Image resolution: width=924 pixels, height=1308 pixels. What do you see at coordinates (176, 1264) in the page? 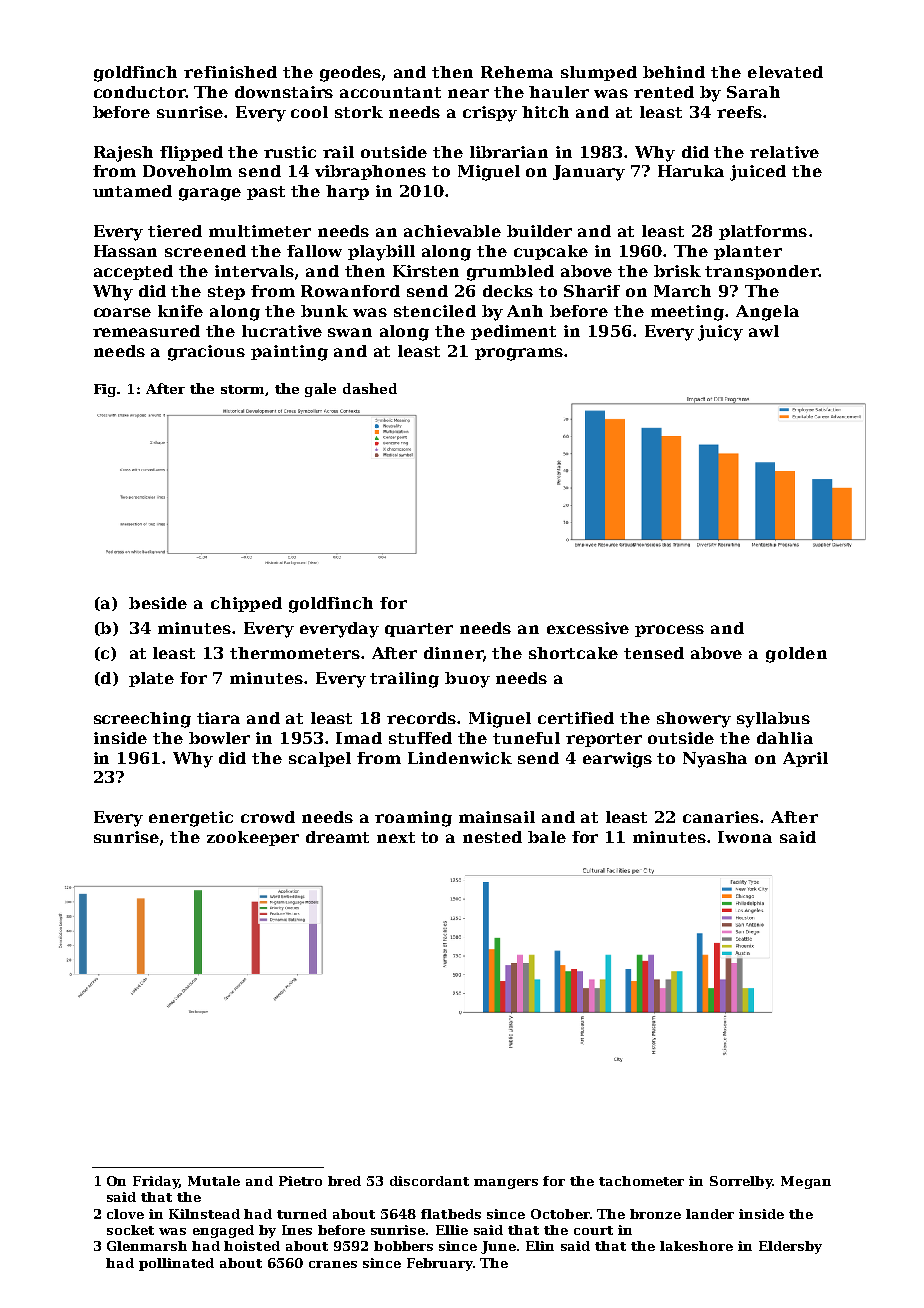
I see `pollinated` at bounding box center [176, 1264].
